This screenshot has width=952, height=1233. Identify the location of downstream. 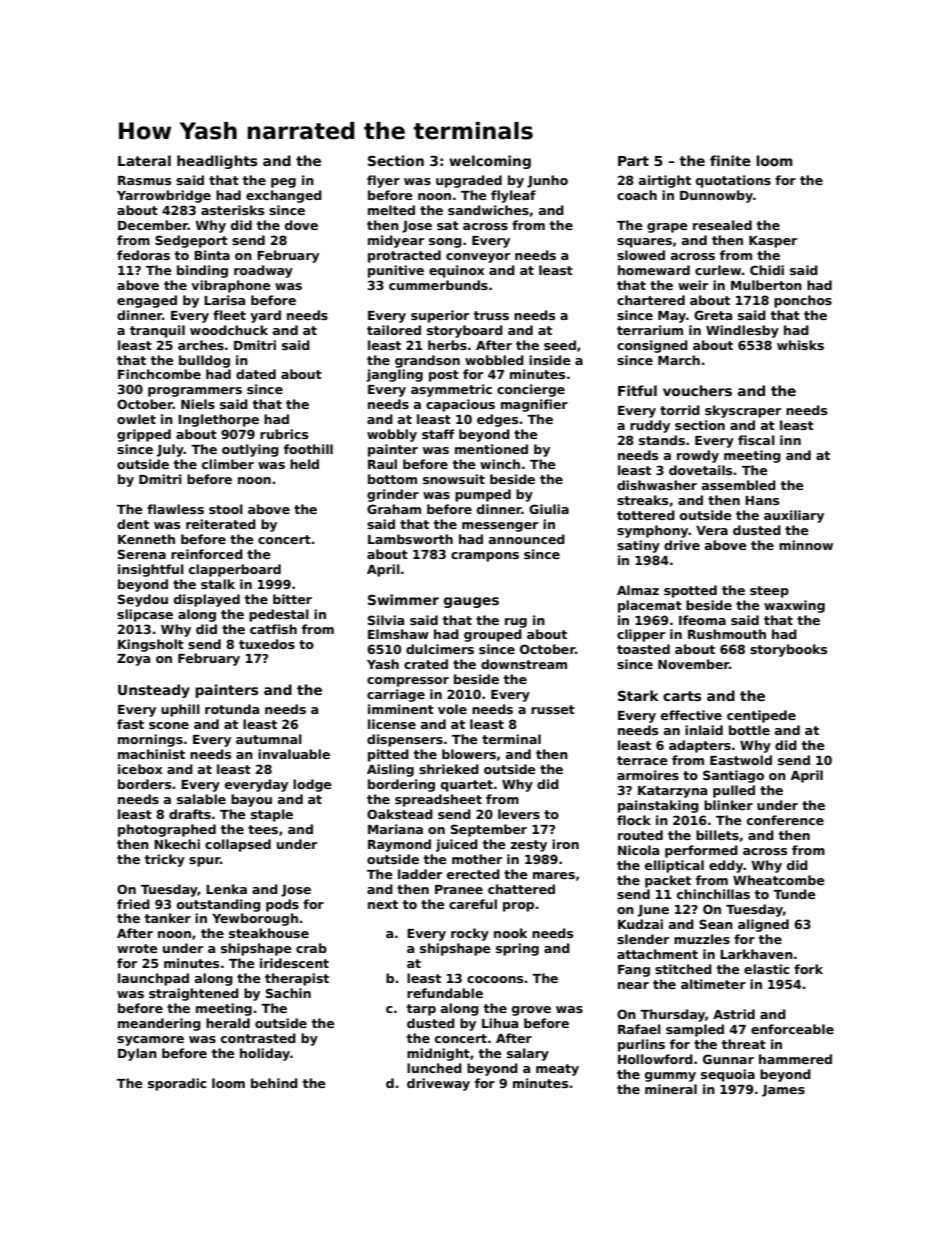
(524, 664).
